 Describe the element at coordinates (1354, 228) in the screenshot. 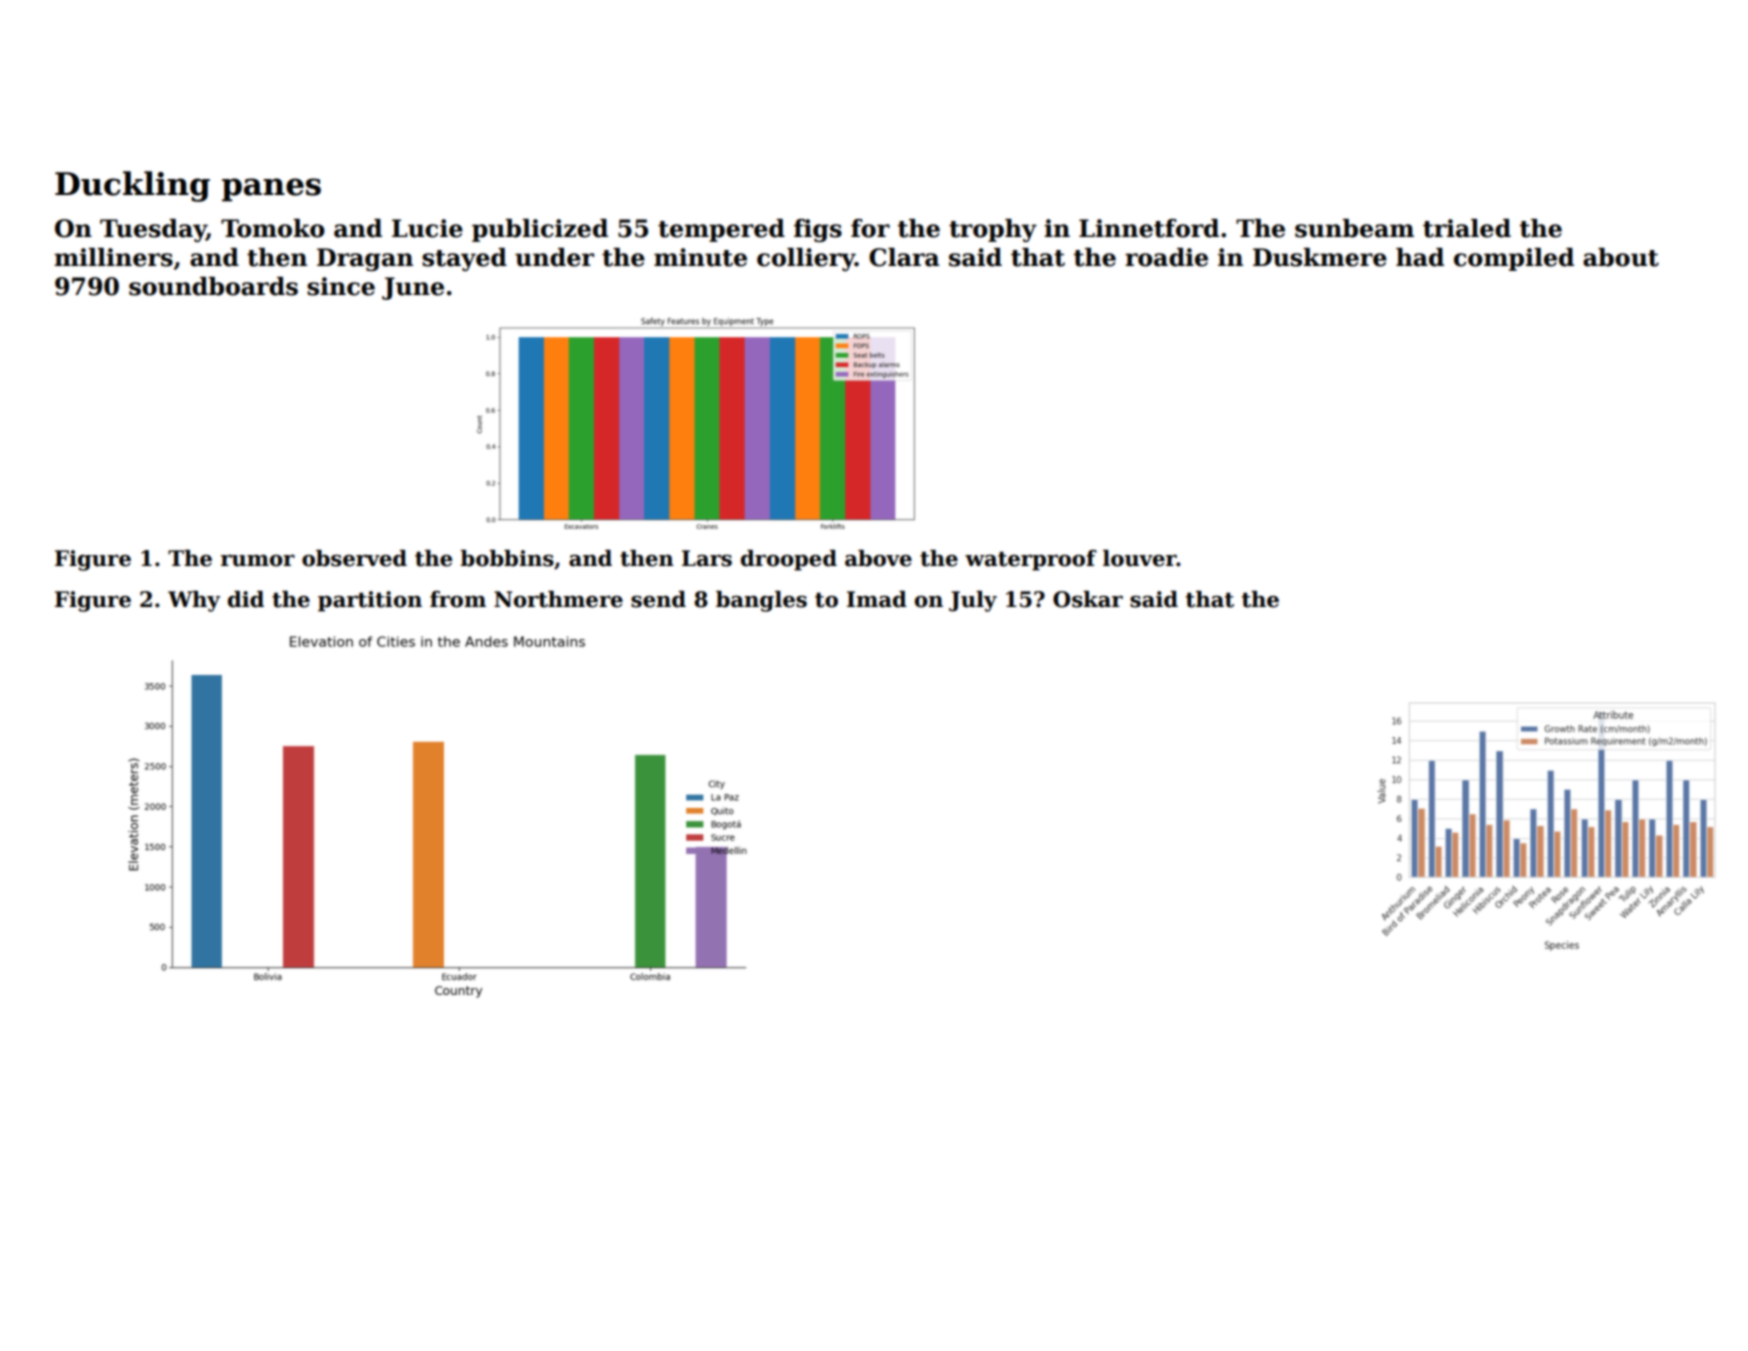

I see `sunbeam` at that location.
